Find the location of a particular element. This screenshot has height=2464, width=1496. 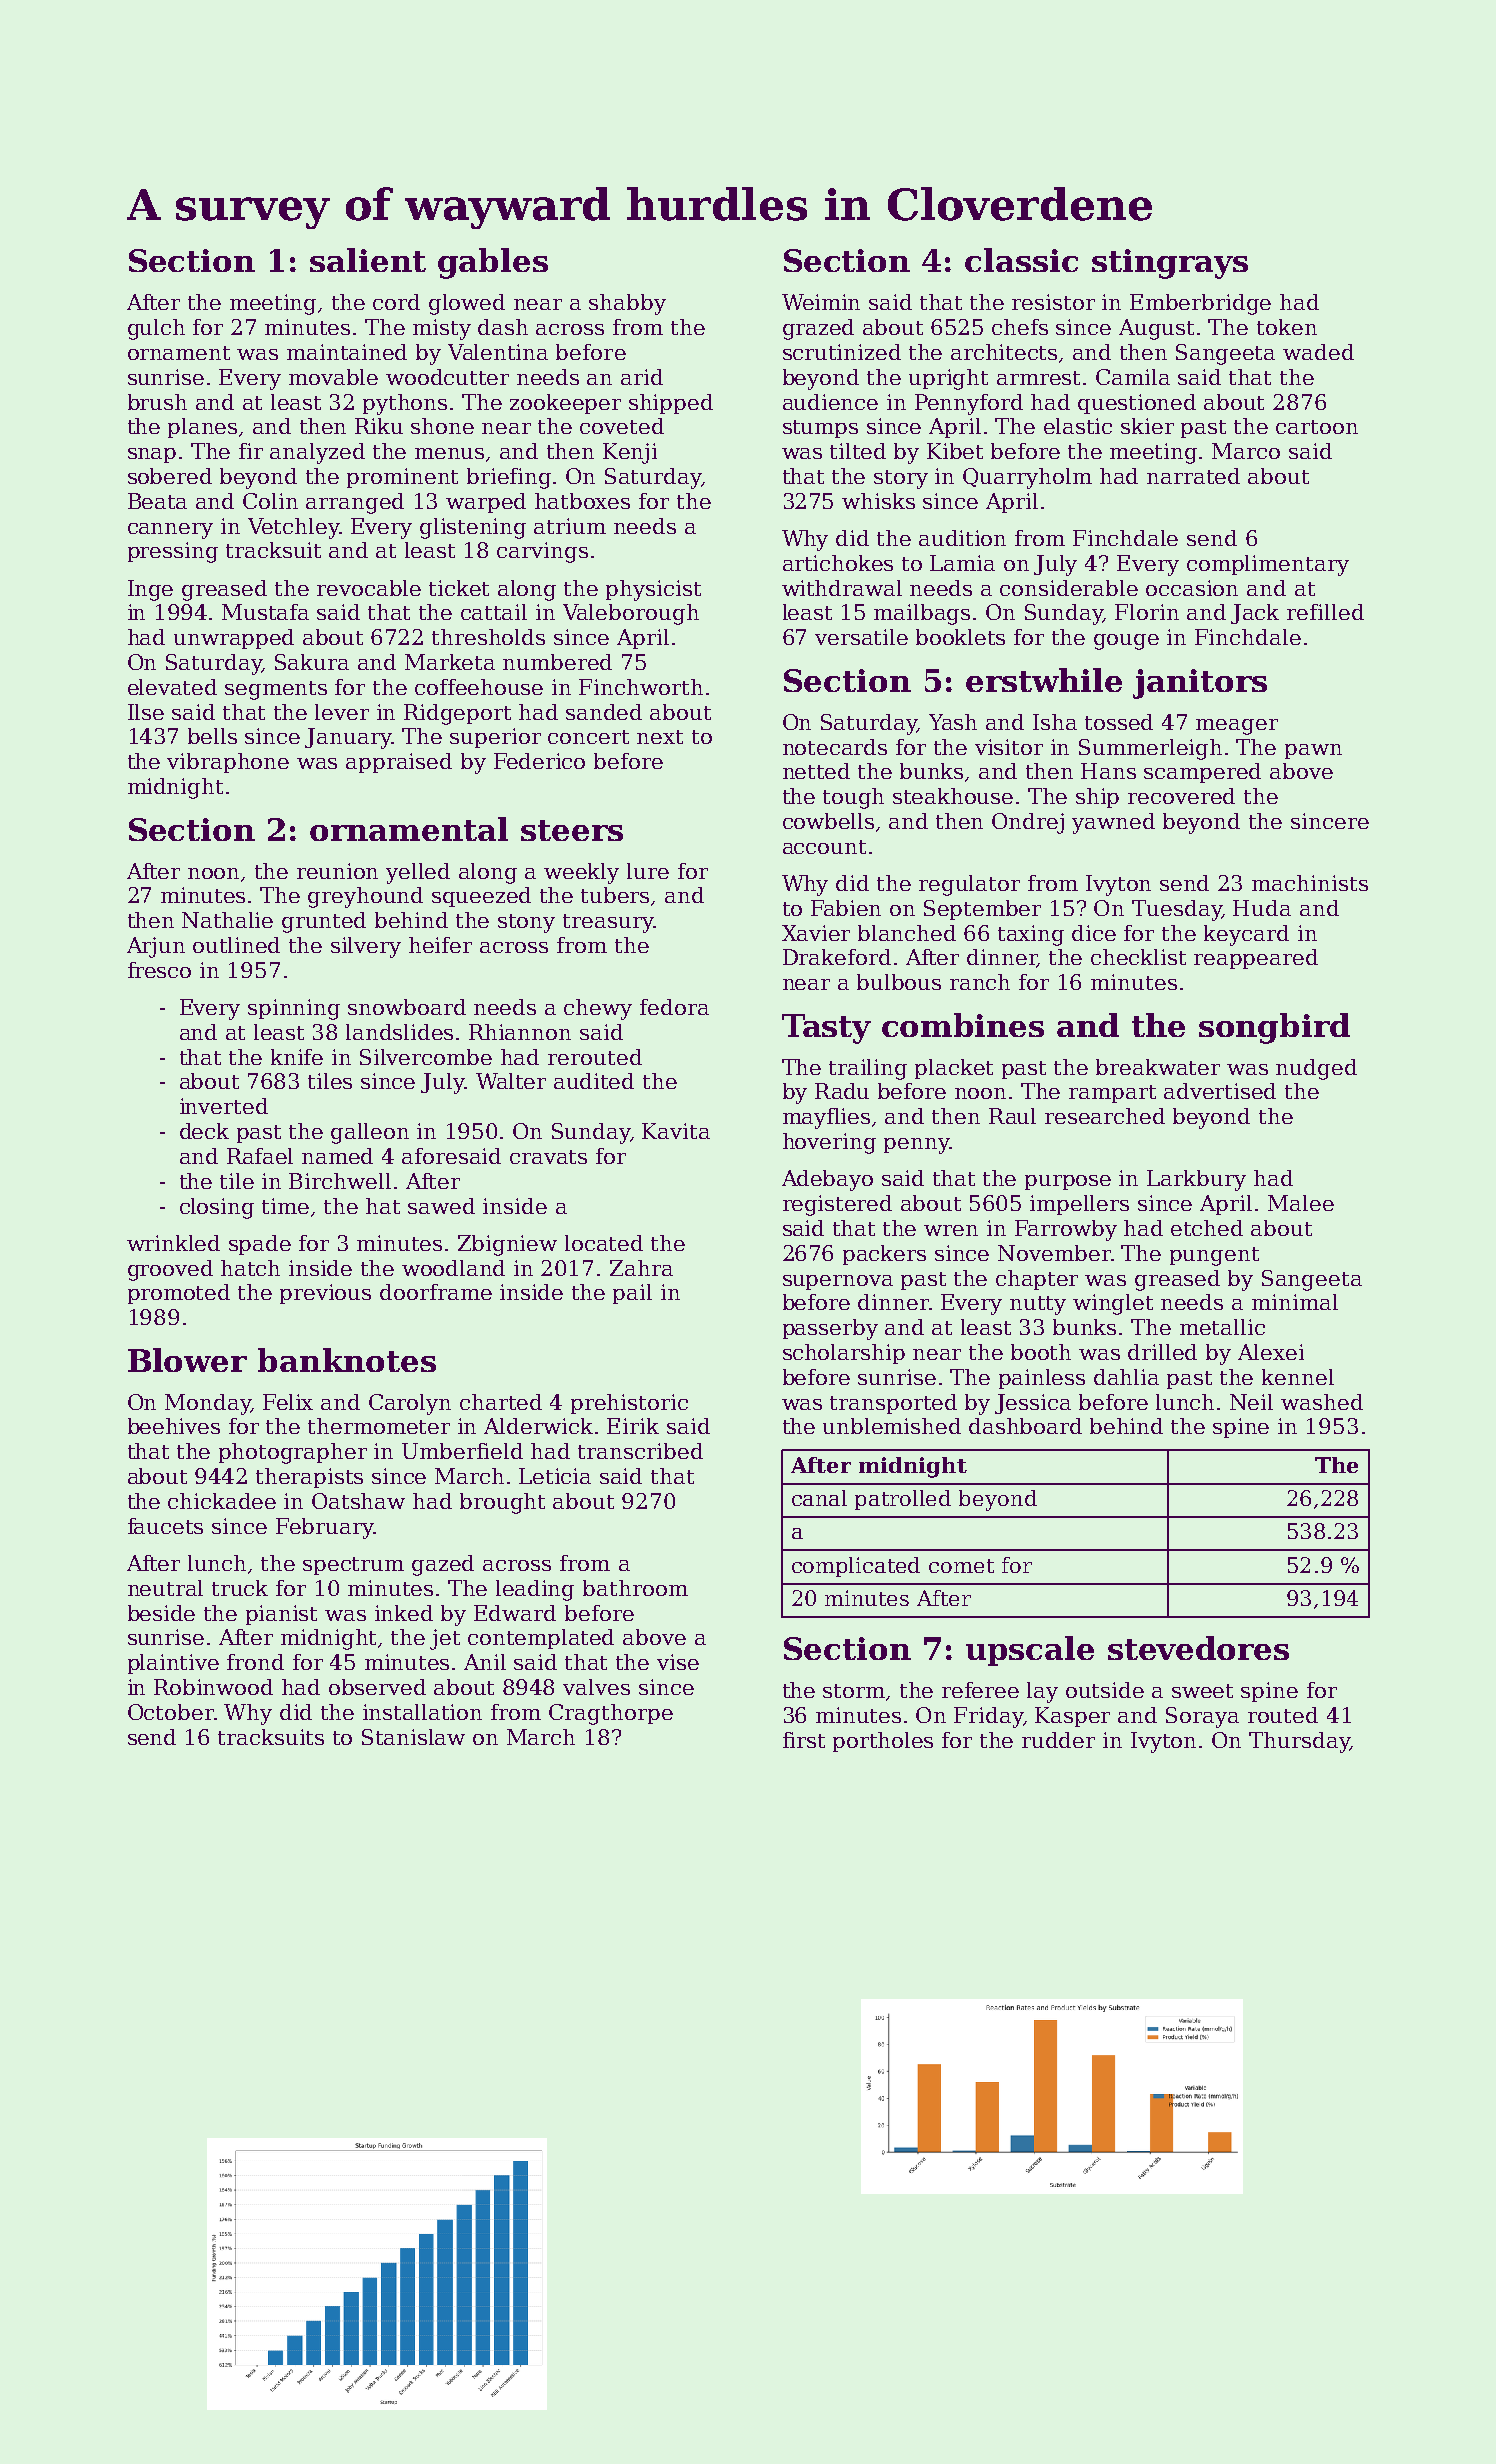

superior is located at coordinates (495, 738).
